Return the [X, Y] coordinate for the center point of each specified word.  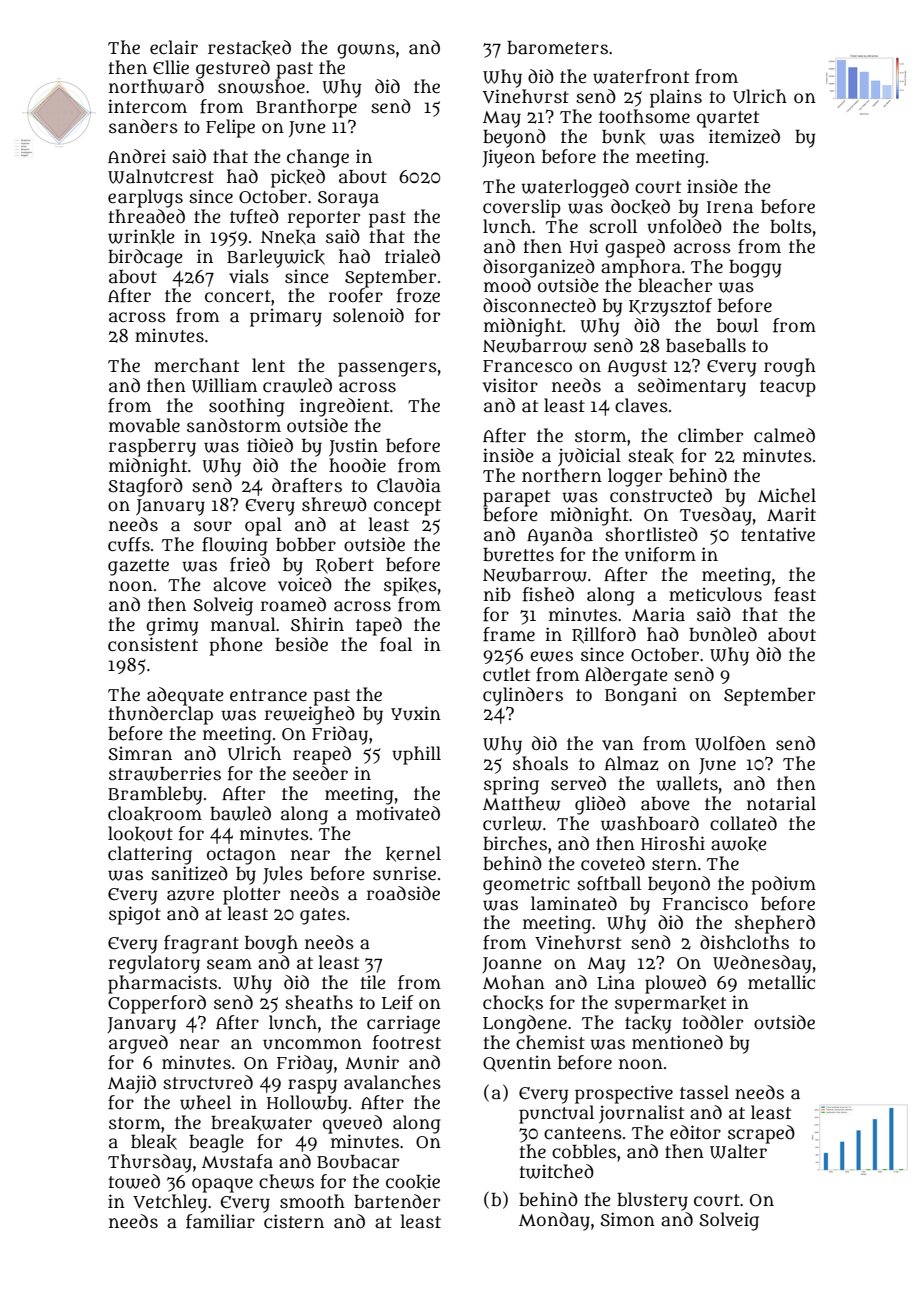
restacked [249, 48]
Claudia [409, 485]
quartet [728, 119]
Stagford [145, 487]
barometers [557, 48]
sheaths [319, 1002]
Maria [658, 614]
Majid [132, 1084]
